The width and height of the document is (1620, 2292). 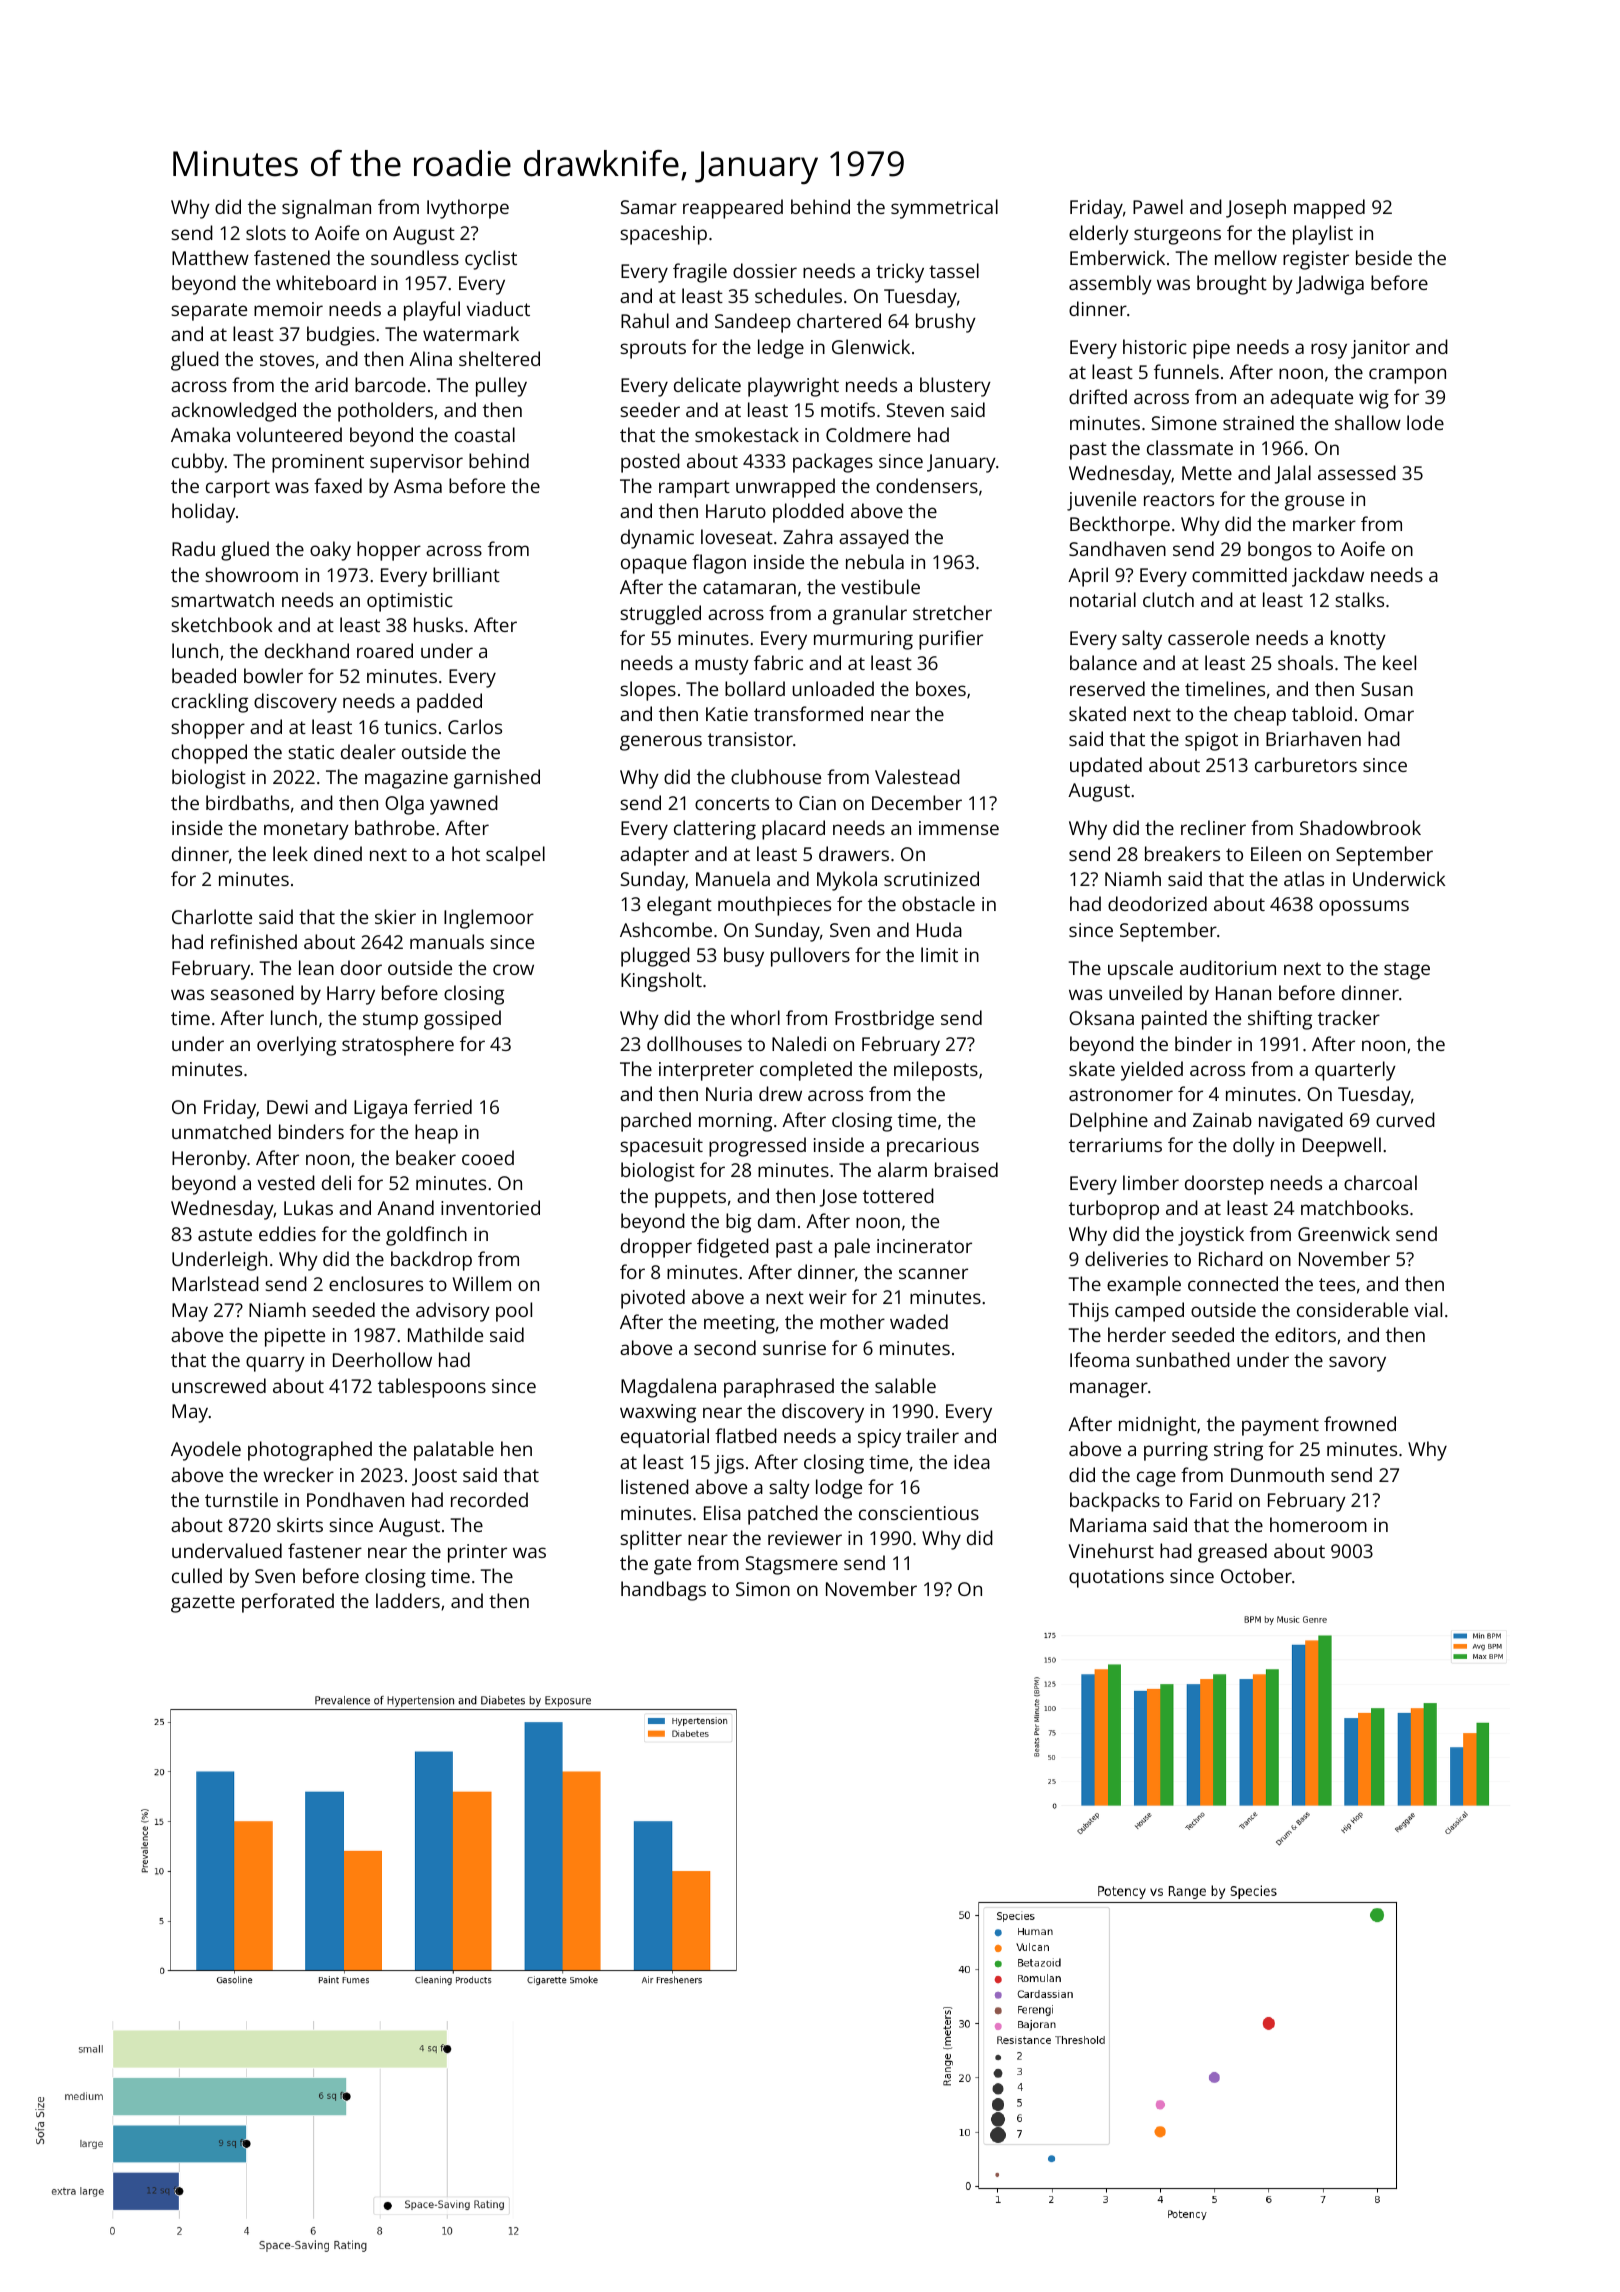 I want to click on midnight, so click(x=1157, y=1426).
